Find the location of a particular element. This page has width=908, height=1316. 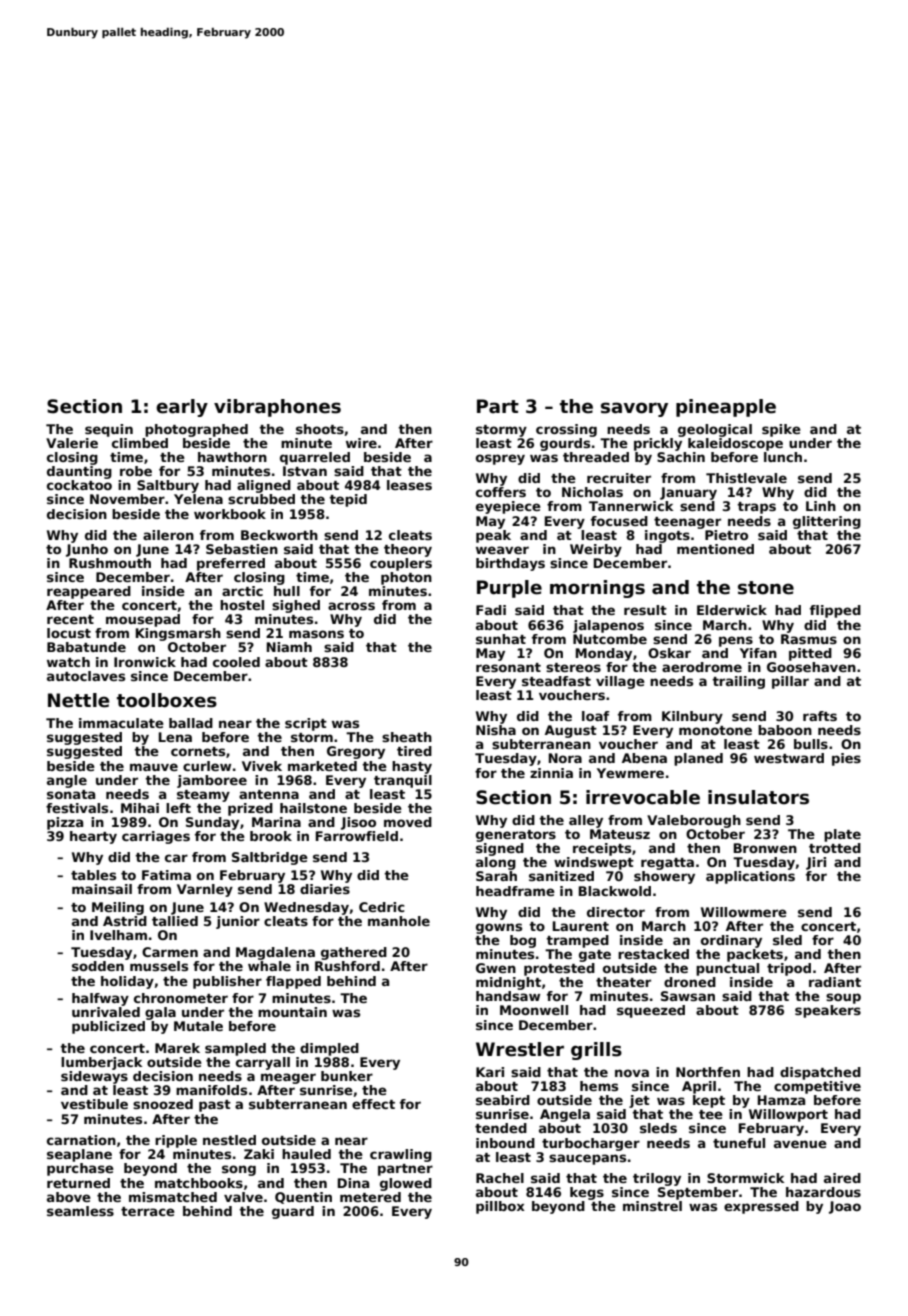

guard is located at coordinates (293, 1212).
